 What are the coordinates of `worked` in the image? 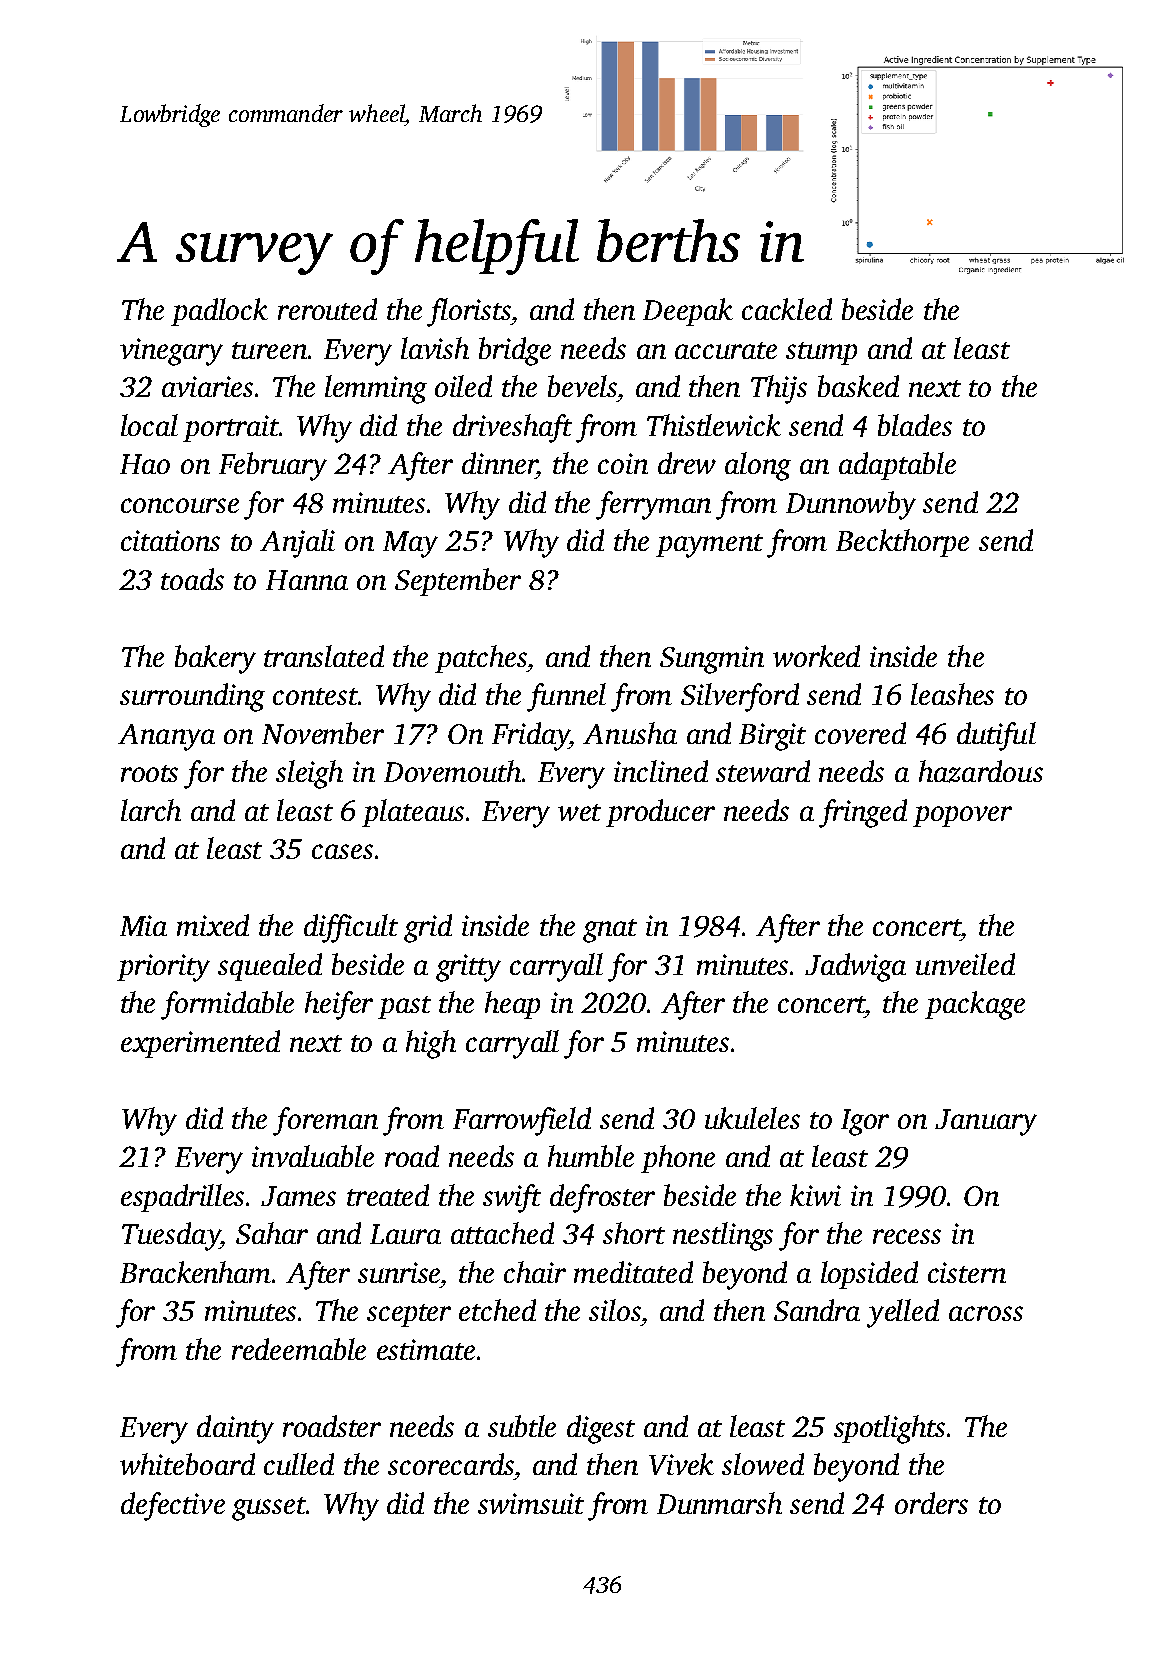 It's located at (816, 656).
